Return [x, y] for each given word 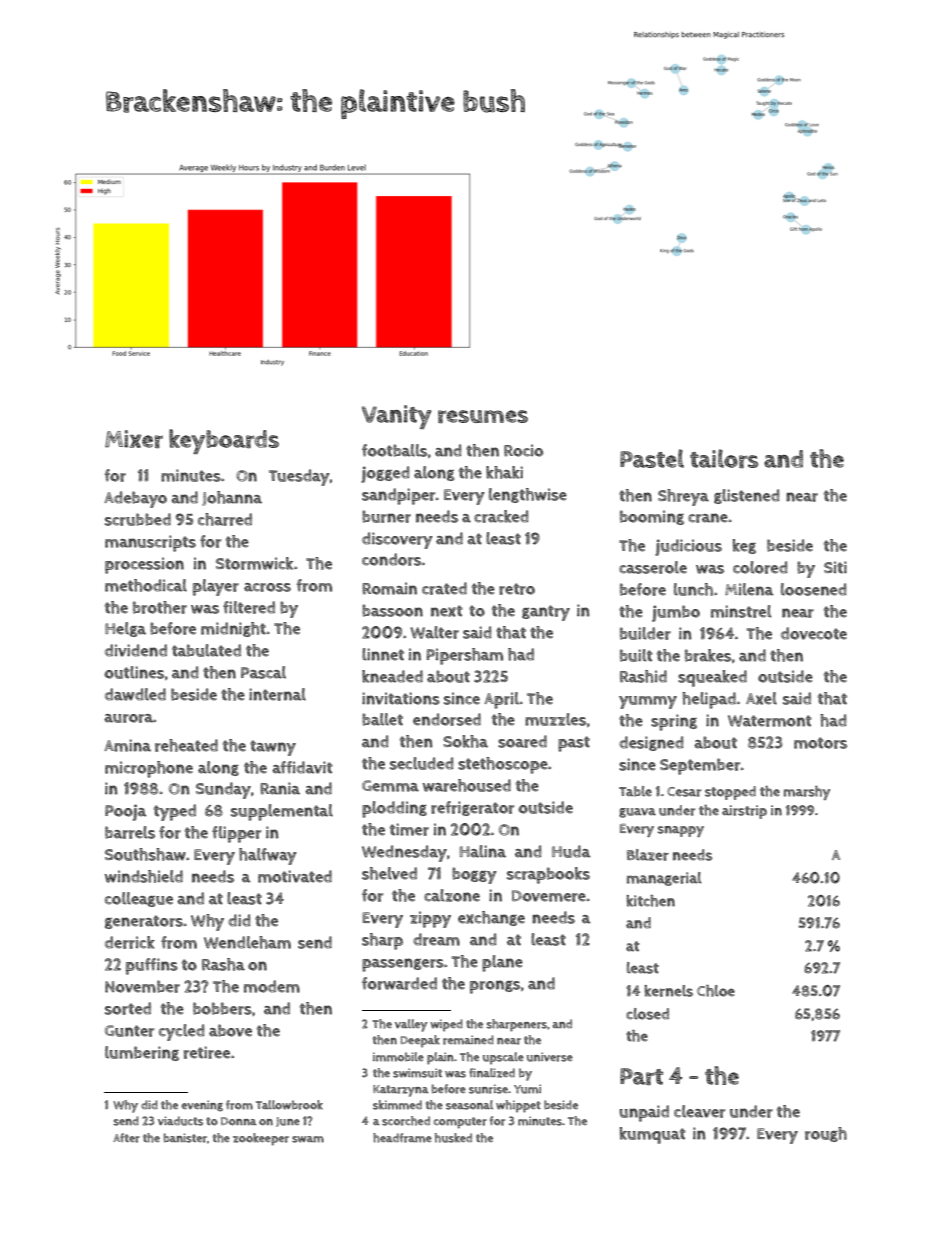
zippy [430, 919]
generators [144, 922]
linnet [383, 654]
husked [453, 1138]
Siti [835, 567]
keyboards [224, 441]
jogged [385, 474]
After [126, 1138]
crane [708, 518]
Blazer [648, 855]
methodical [146, 585]
